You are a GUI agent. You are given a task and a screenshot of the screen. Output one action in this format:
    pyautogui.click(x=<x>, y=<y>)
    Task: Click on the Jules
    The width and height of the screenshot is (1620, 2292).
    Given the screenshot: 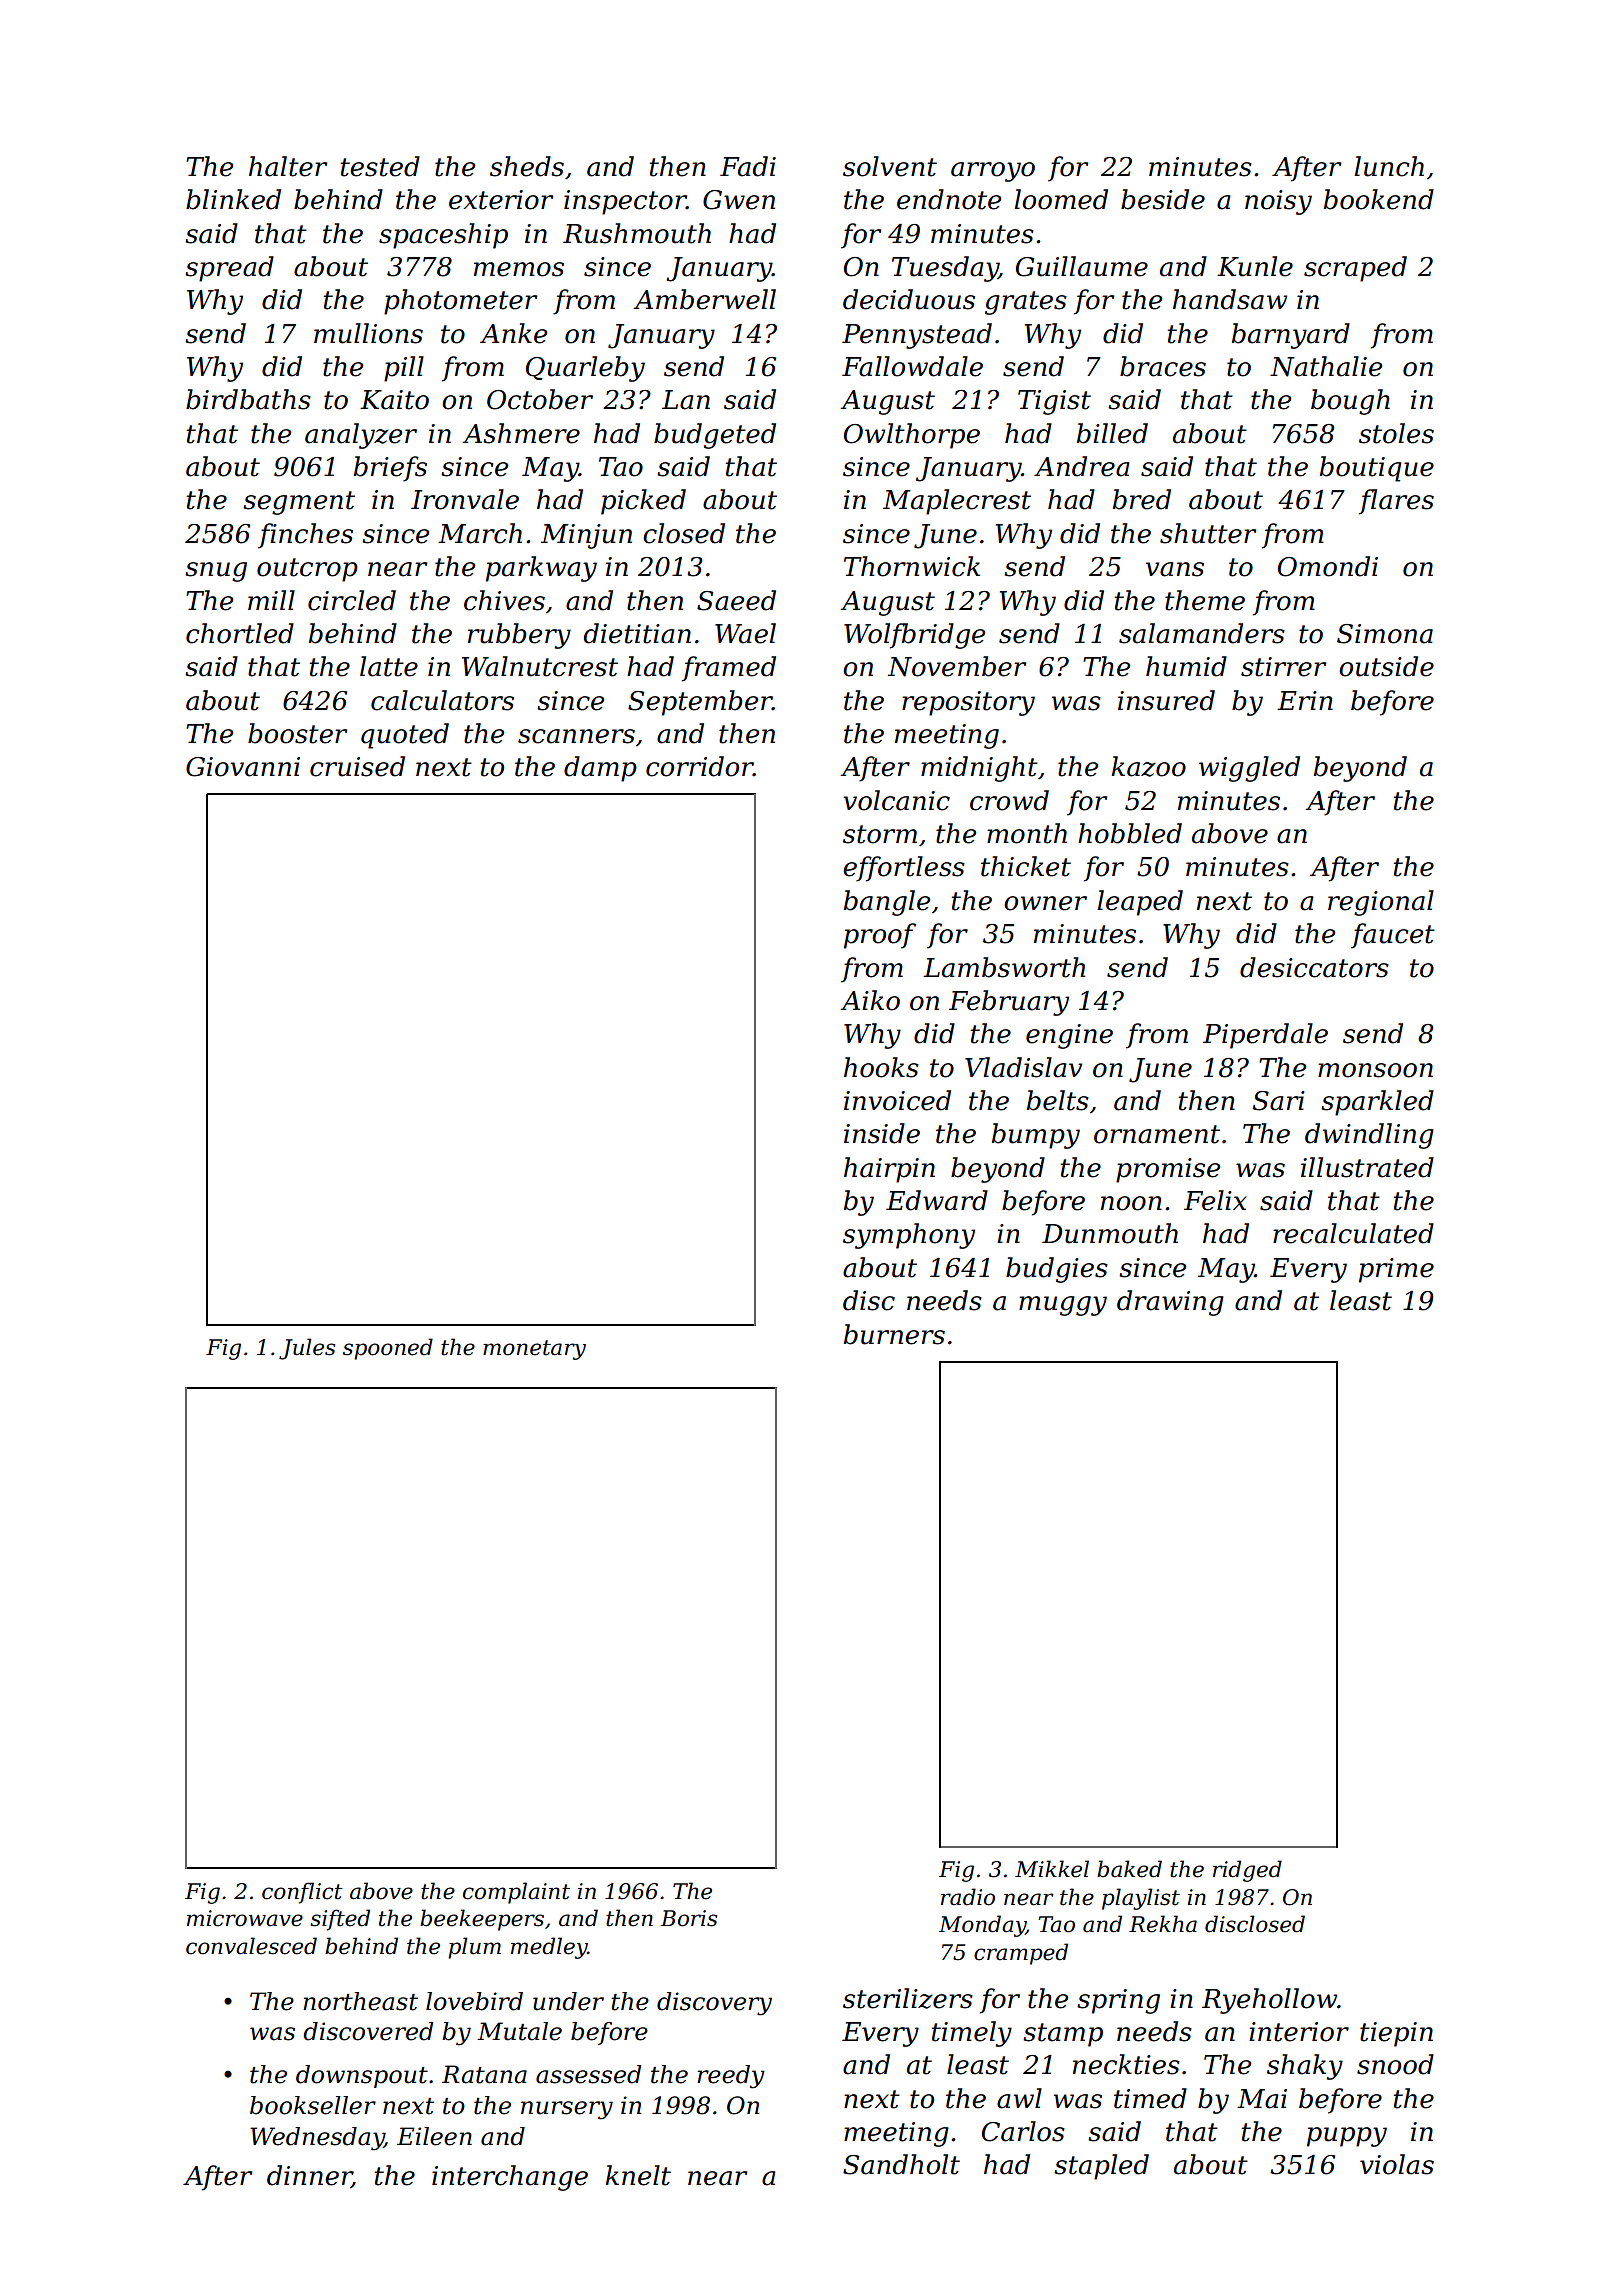 What is the action you would take?
    pyautogui.click(x=307, y=1349)
